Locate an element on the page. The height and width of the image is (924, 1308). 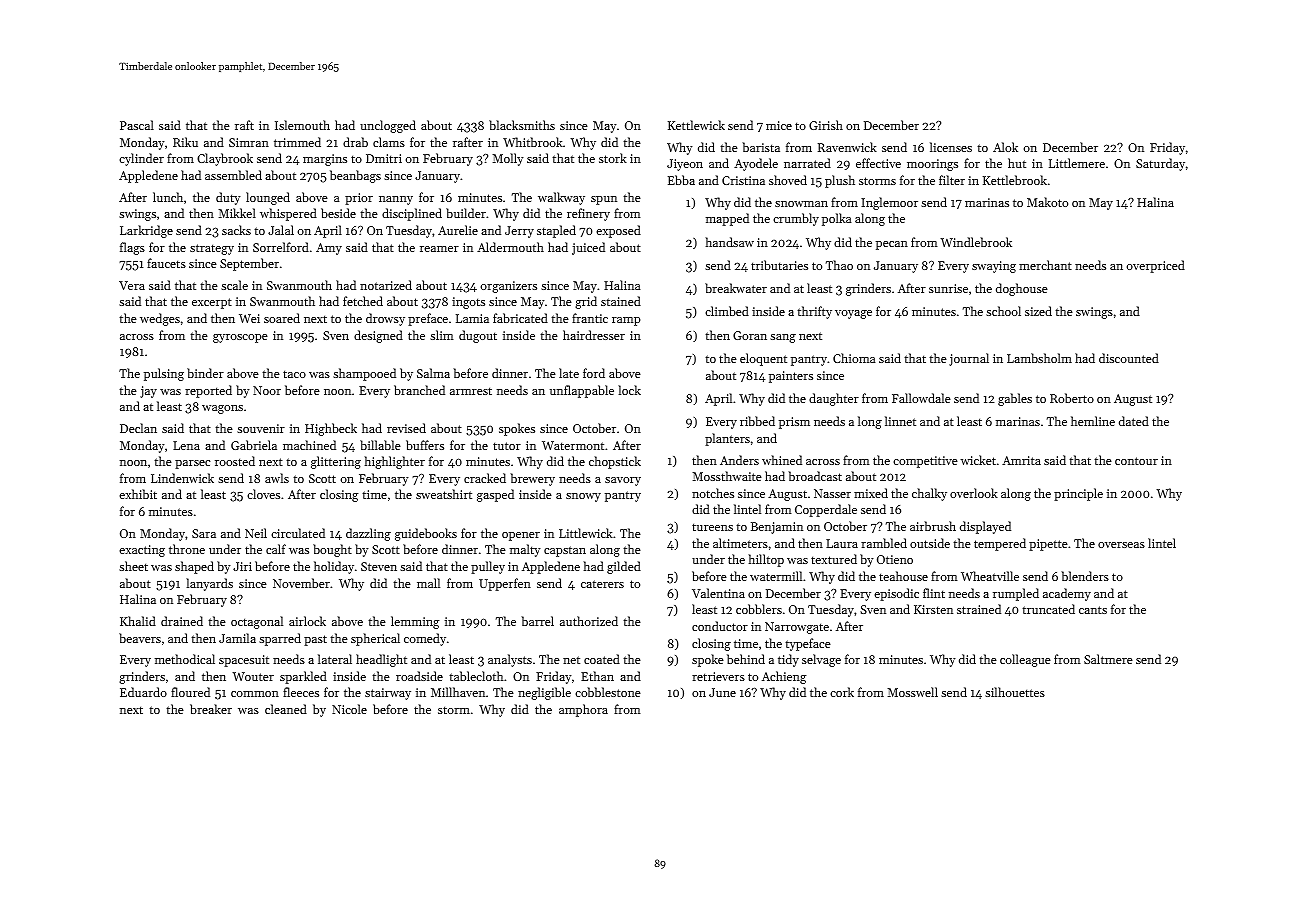
overseas is located at coordinates (1121, 545).
